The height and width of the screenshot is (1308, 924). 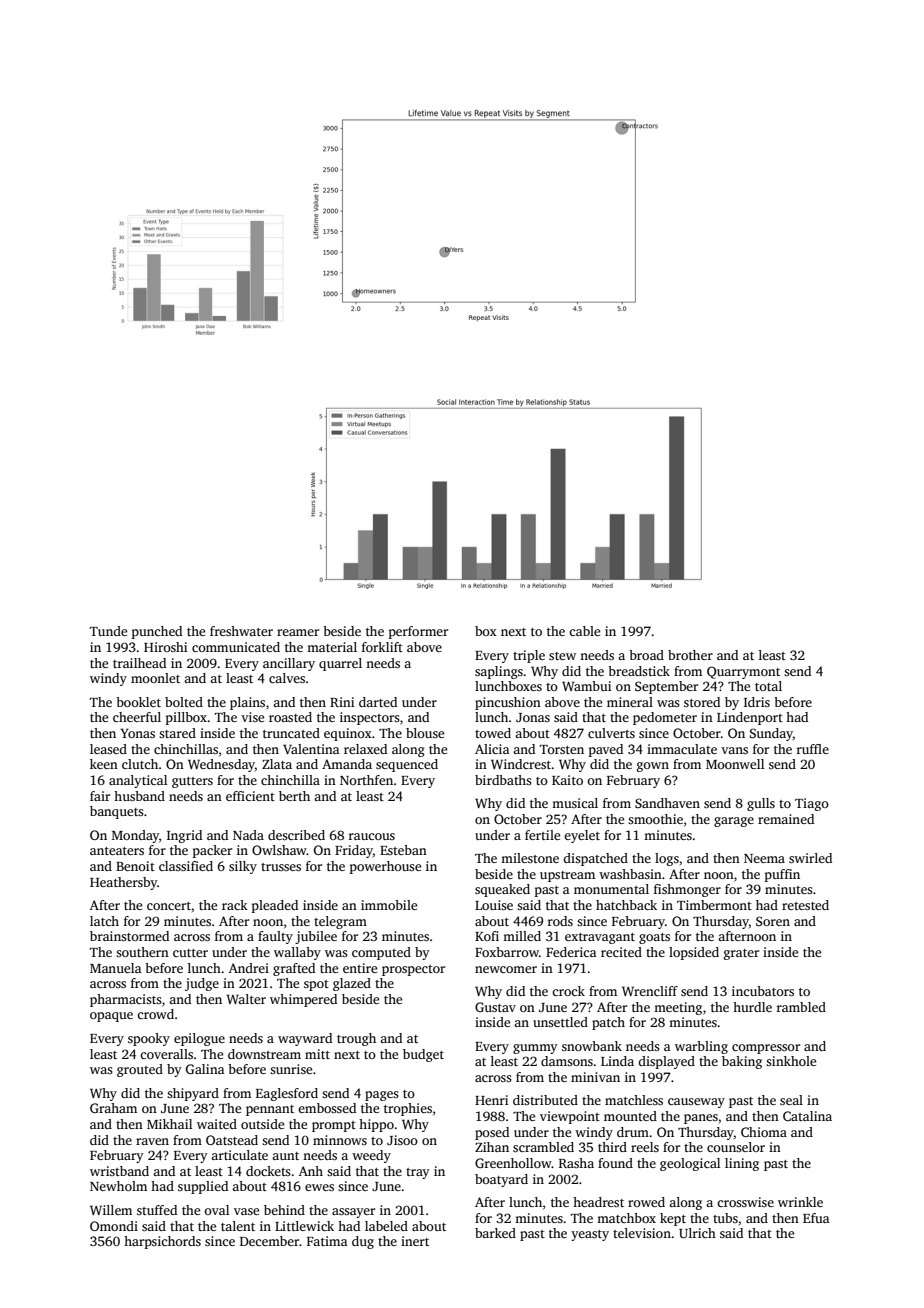 What do you see at coordinates (162, 1242) in the screenshot?
I see `harpsichords` at bounding box center [162, 1242].
